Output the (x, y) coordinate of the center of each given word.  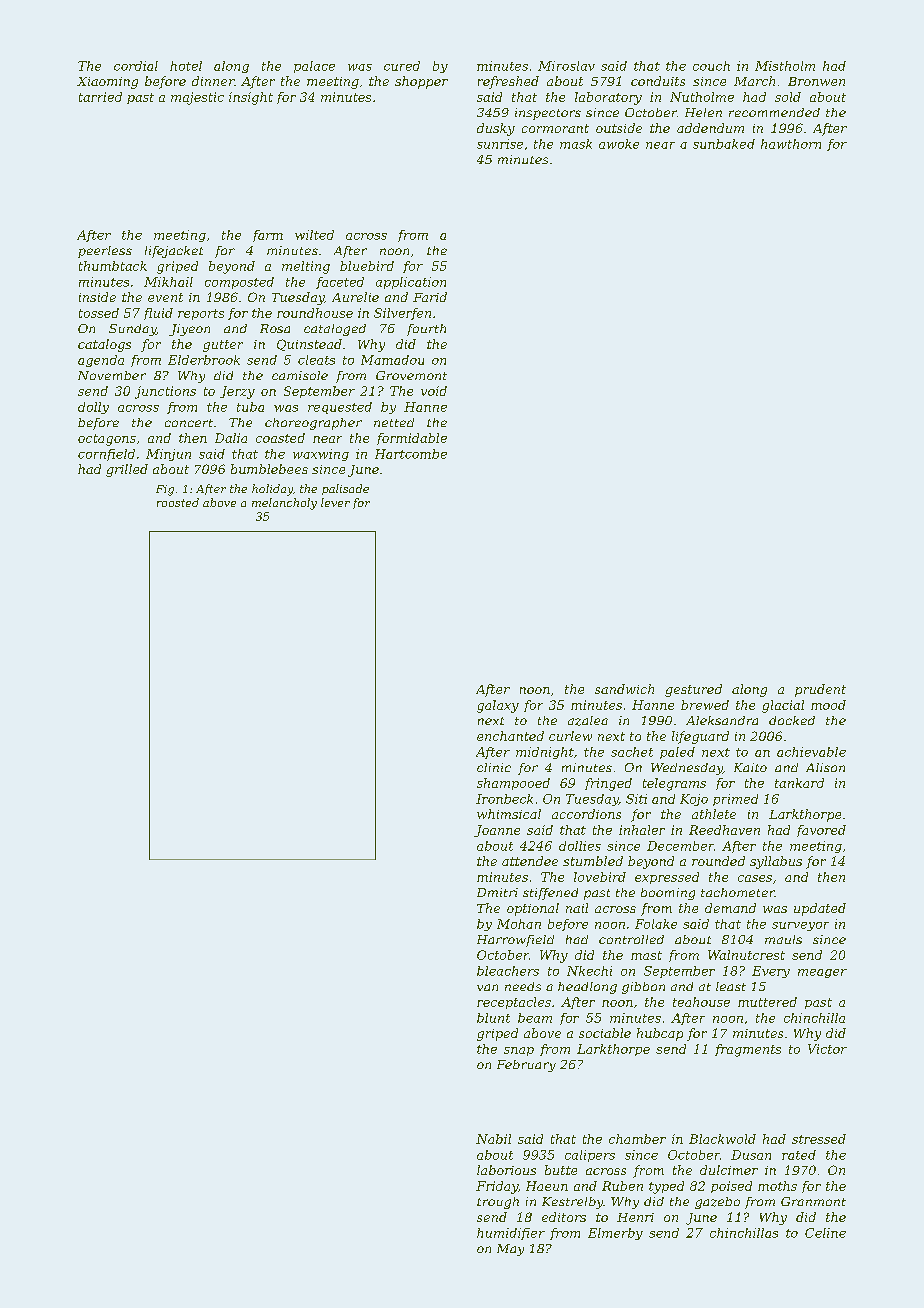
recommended (774, 112)
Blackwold (722, 1139)
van (487, 987)
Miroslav (566, 66)
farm (268, 236)
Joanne (497, 831)
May (510, 1250)
